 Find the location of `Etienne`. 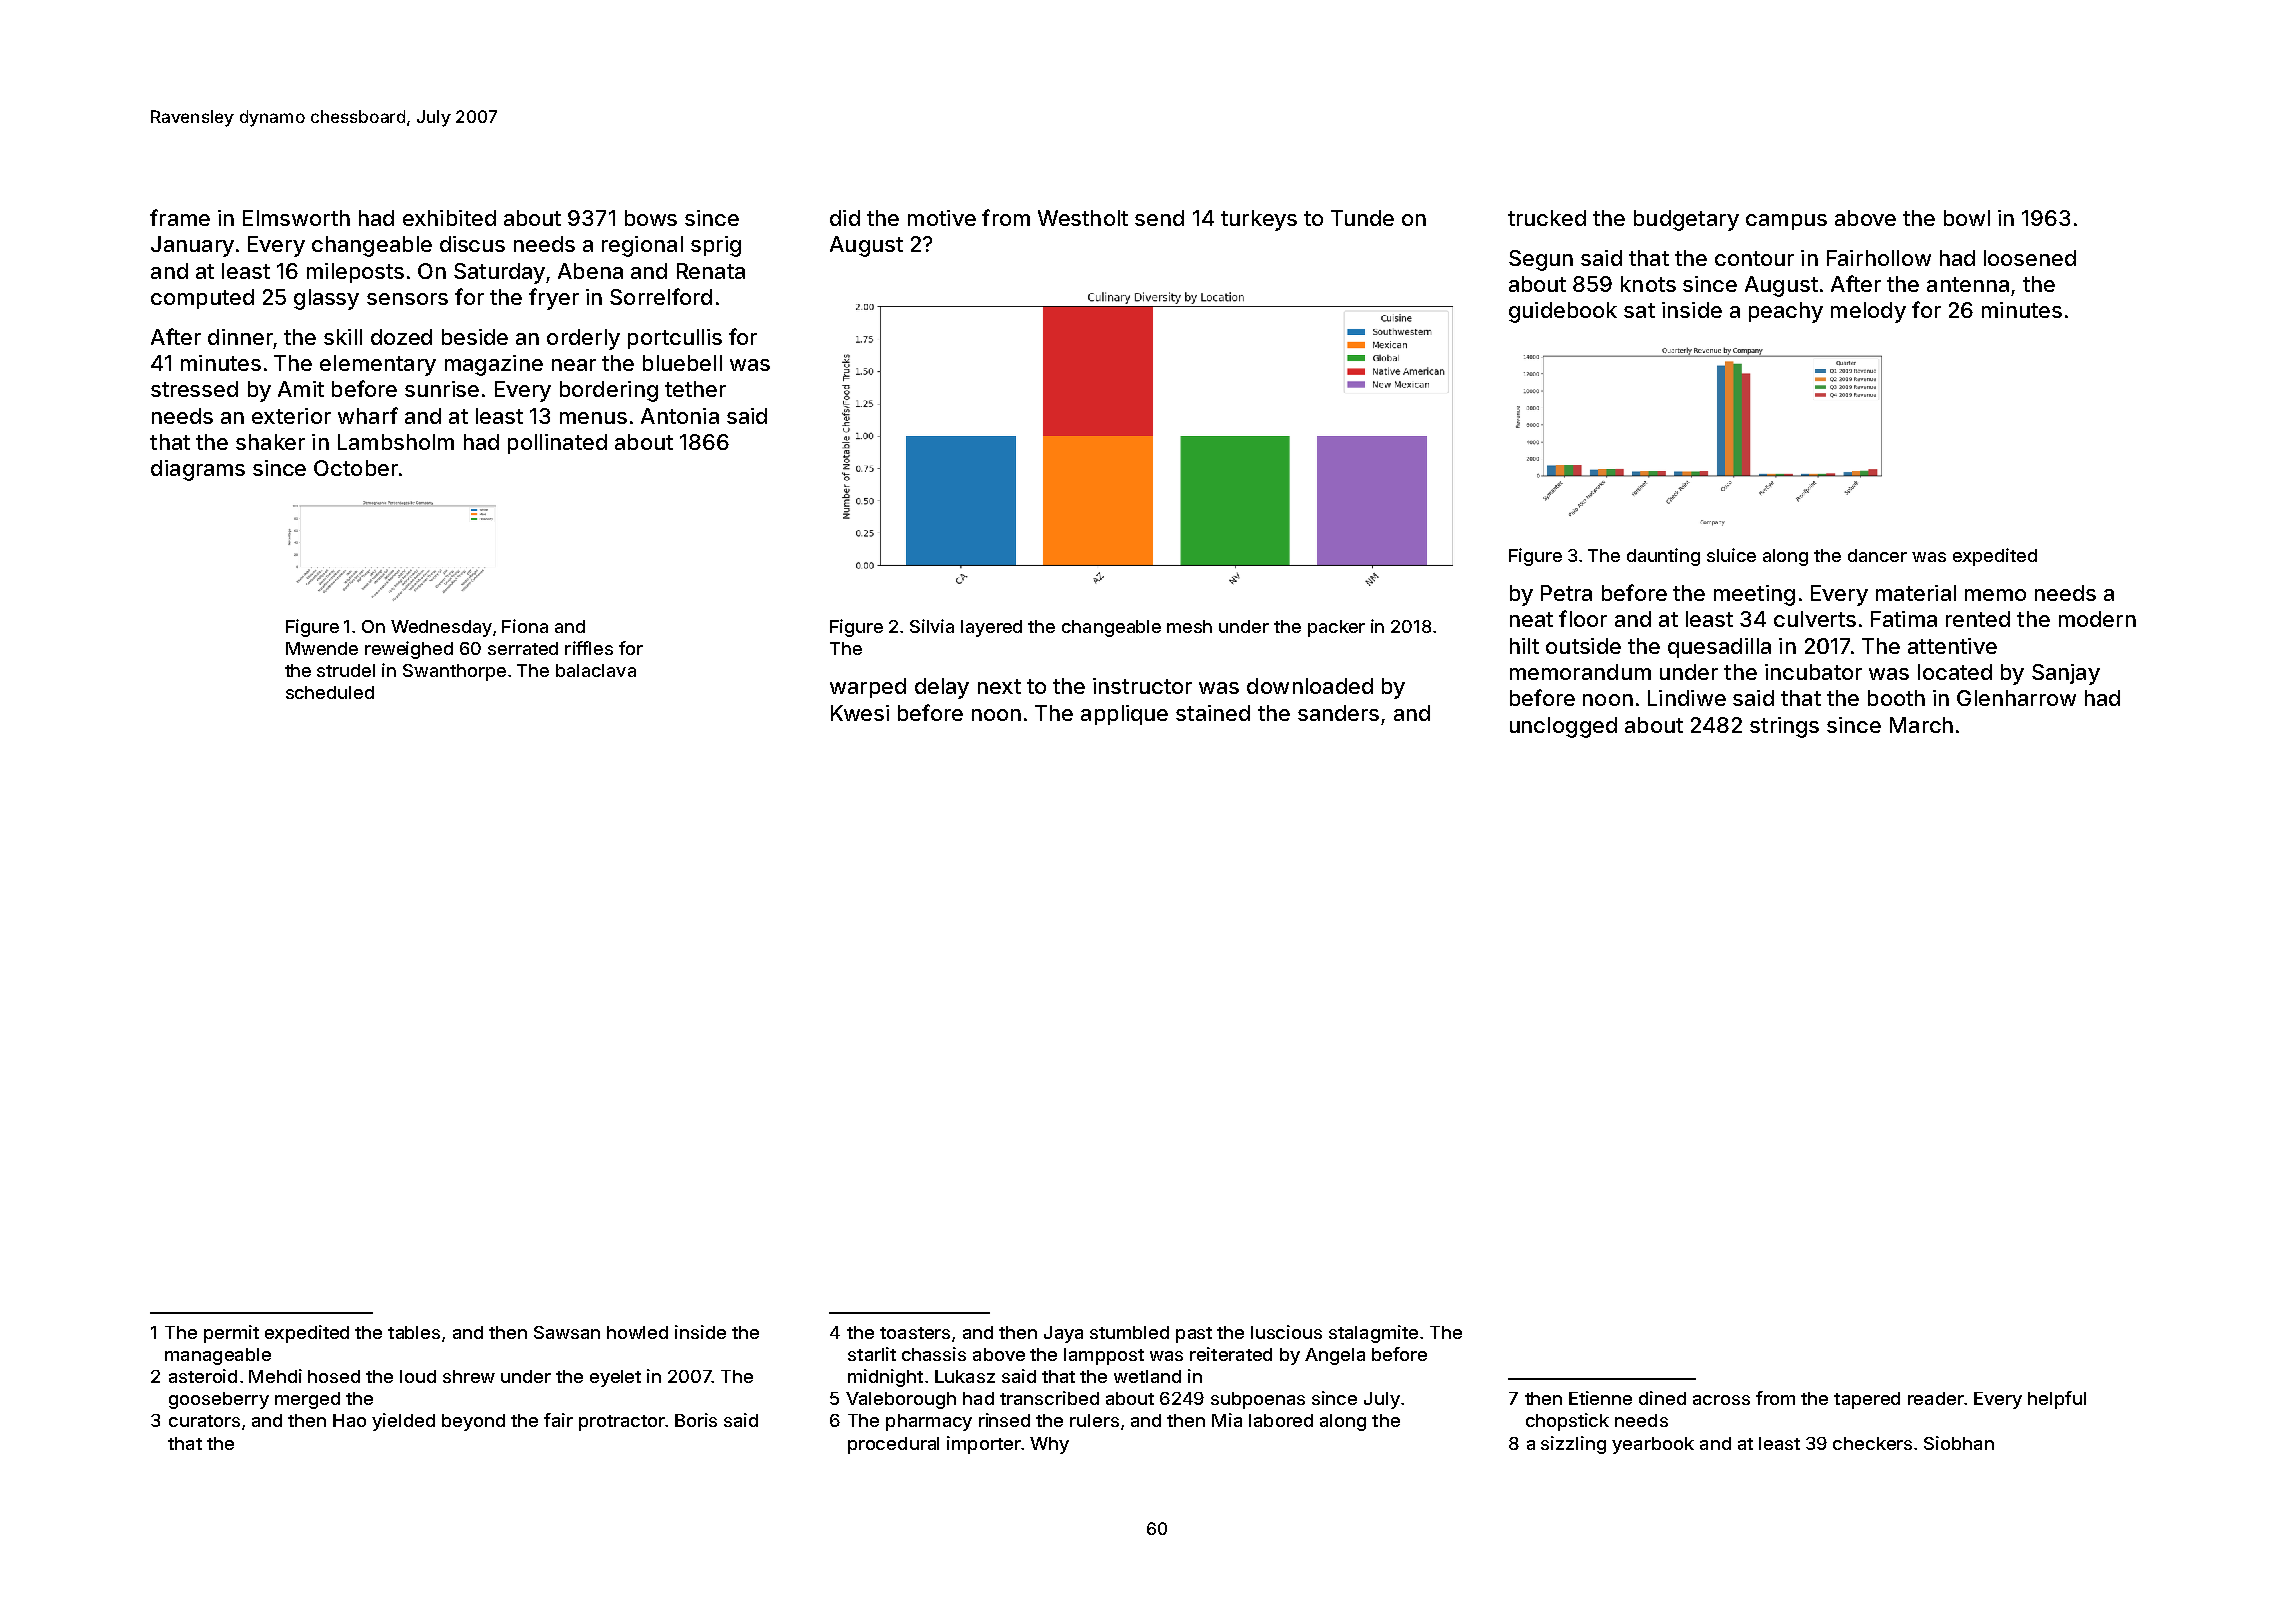

Etienne is located at coordinates (1600, 1398).
